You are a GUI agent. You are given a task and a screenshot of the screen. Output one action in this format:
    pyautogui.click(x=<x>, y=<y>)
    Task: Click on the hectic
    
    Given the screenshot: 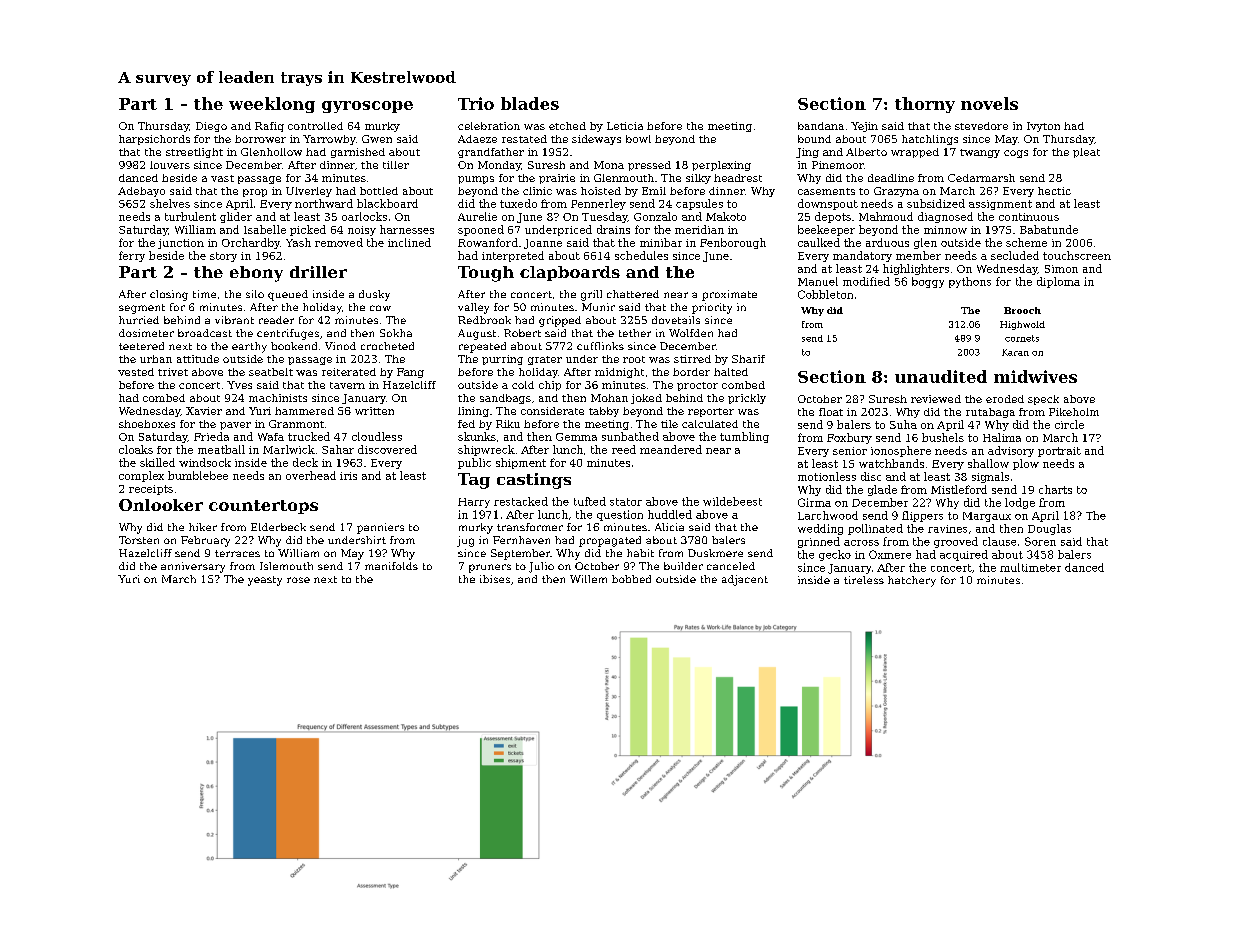 What is the action you would take?
    pyautogui.click(x=1054, y=191)
